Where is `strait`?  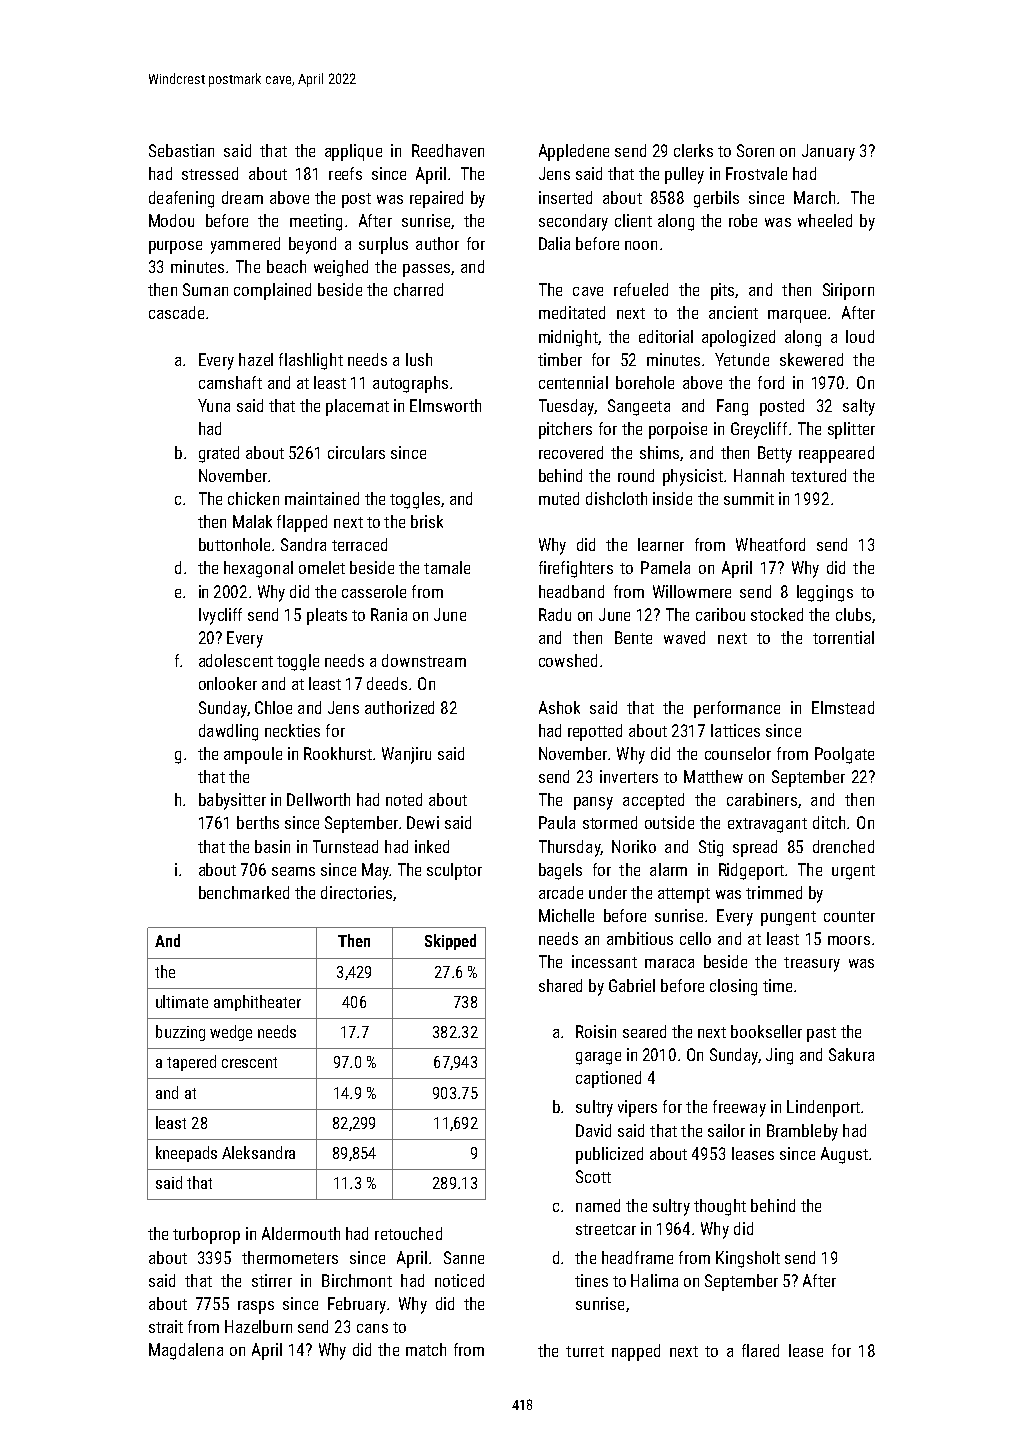
strait is located at coordinates (166, 1326).
